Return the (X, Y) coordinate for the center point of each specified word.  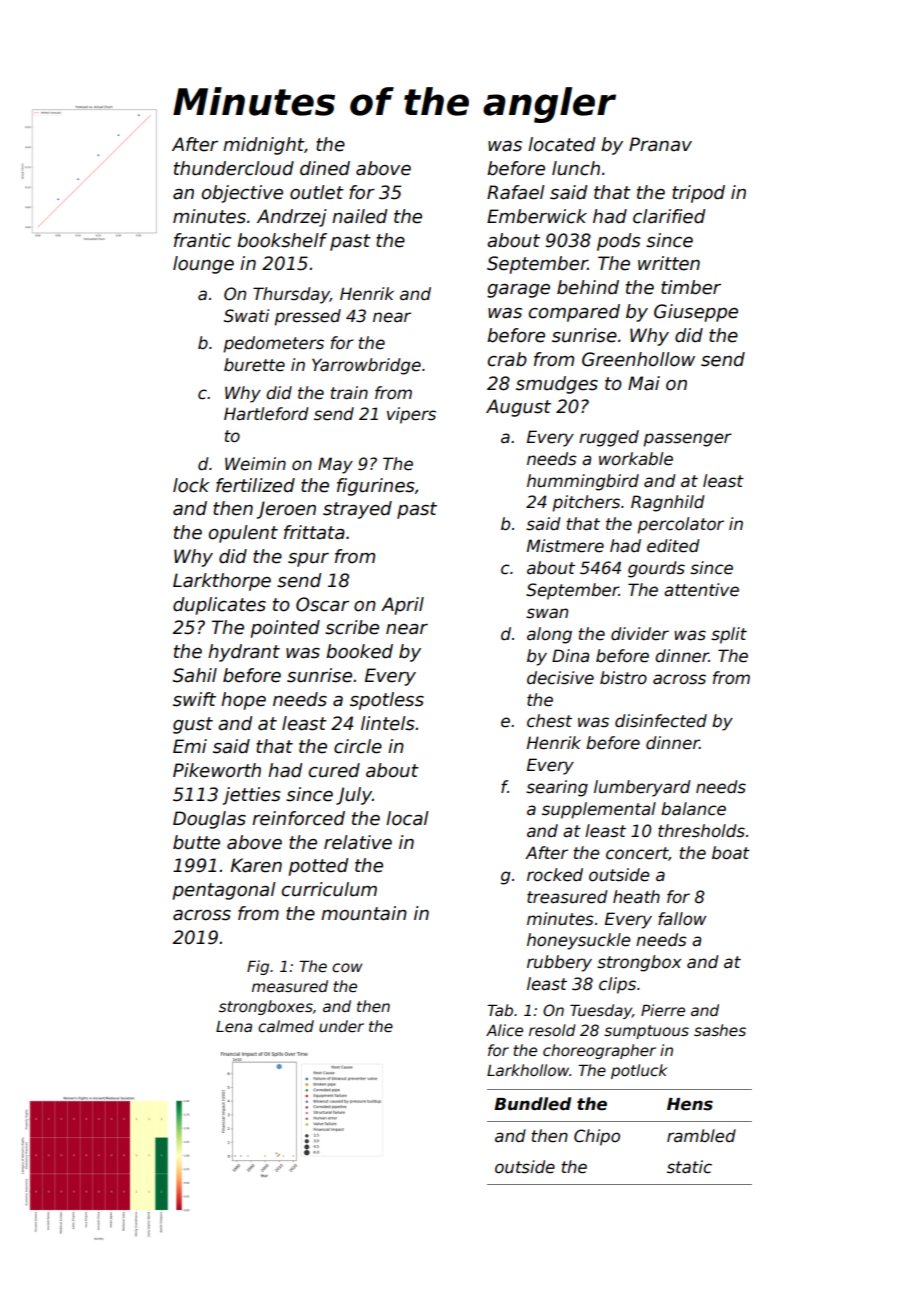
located (561, 144)
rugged (609, 438)
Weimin (255, 464)
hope (243, 701)
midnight (263, 146)
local (407, 818)
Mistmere (565, 546)
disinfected (661, 721)
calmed (286, 1026)
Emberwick (537, 216)
